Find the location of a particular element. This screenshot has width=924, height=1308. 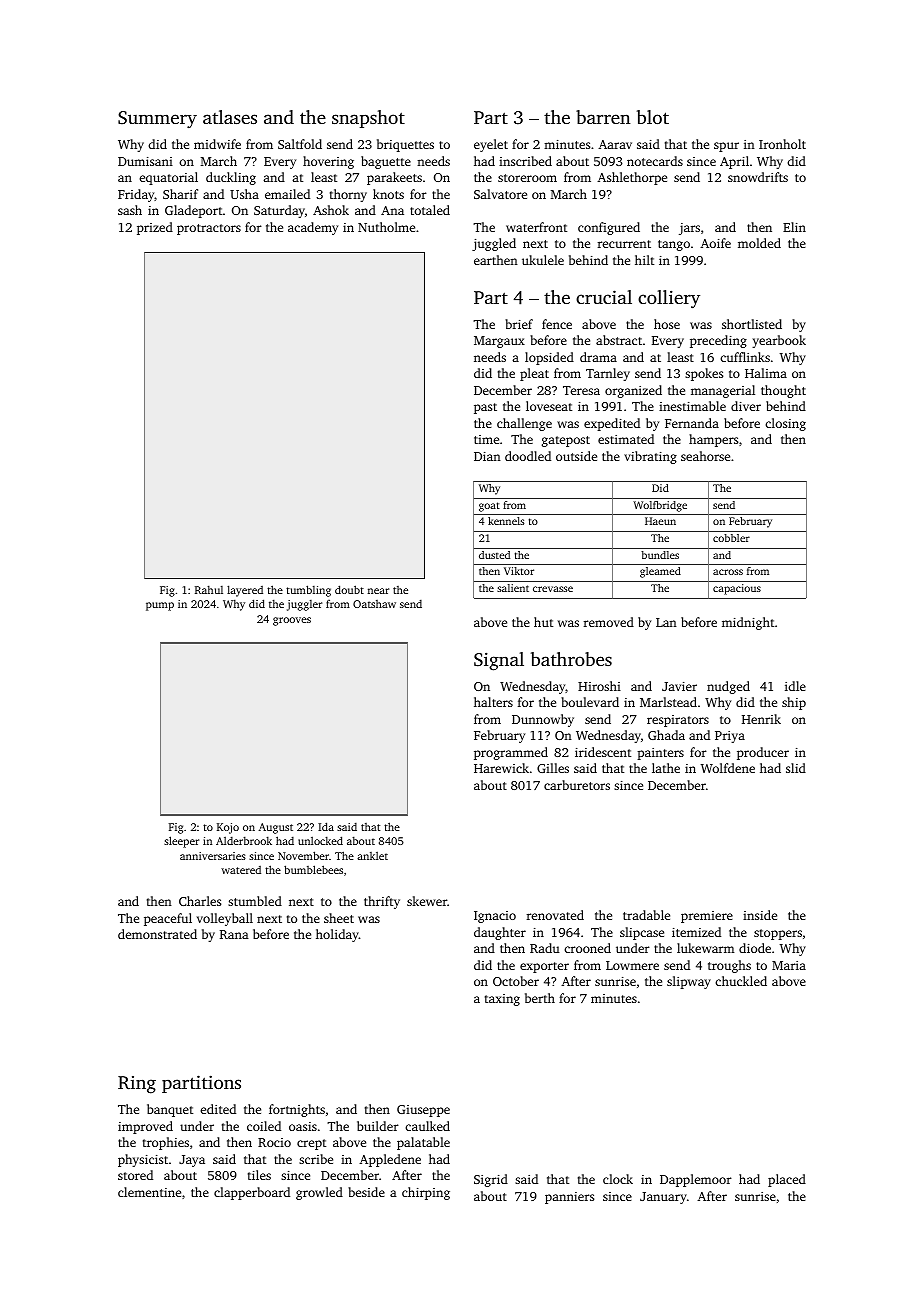

idle is located at coordinates (795, 686).
